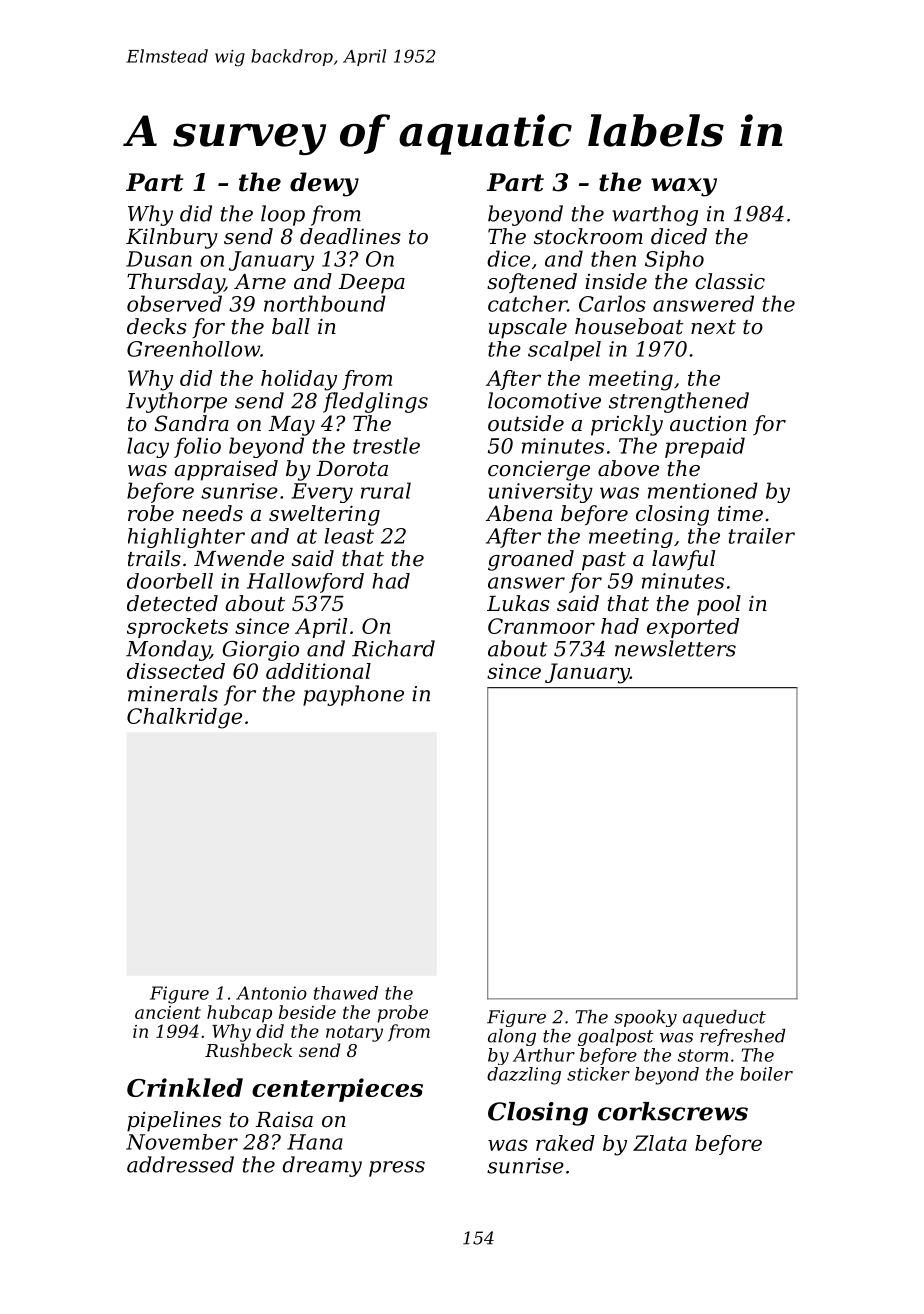 The height and width of the screenshot is (1314, 924). I want to click on Cranmoor, so click(541, 626).
